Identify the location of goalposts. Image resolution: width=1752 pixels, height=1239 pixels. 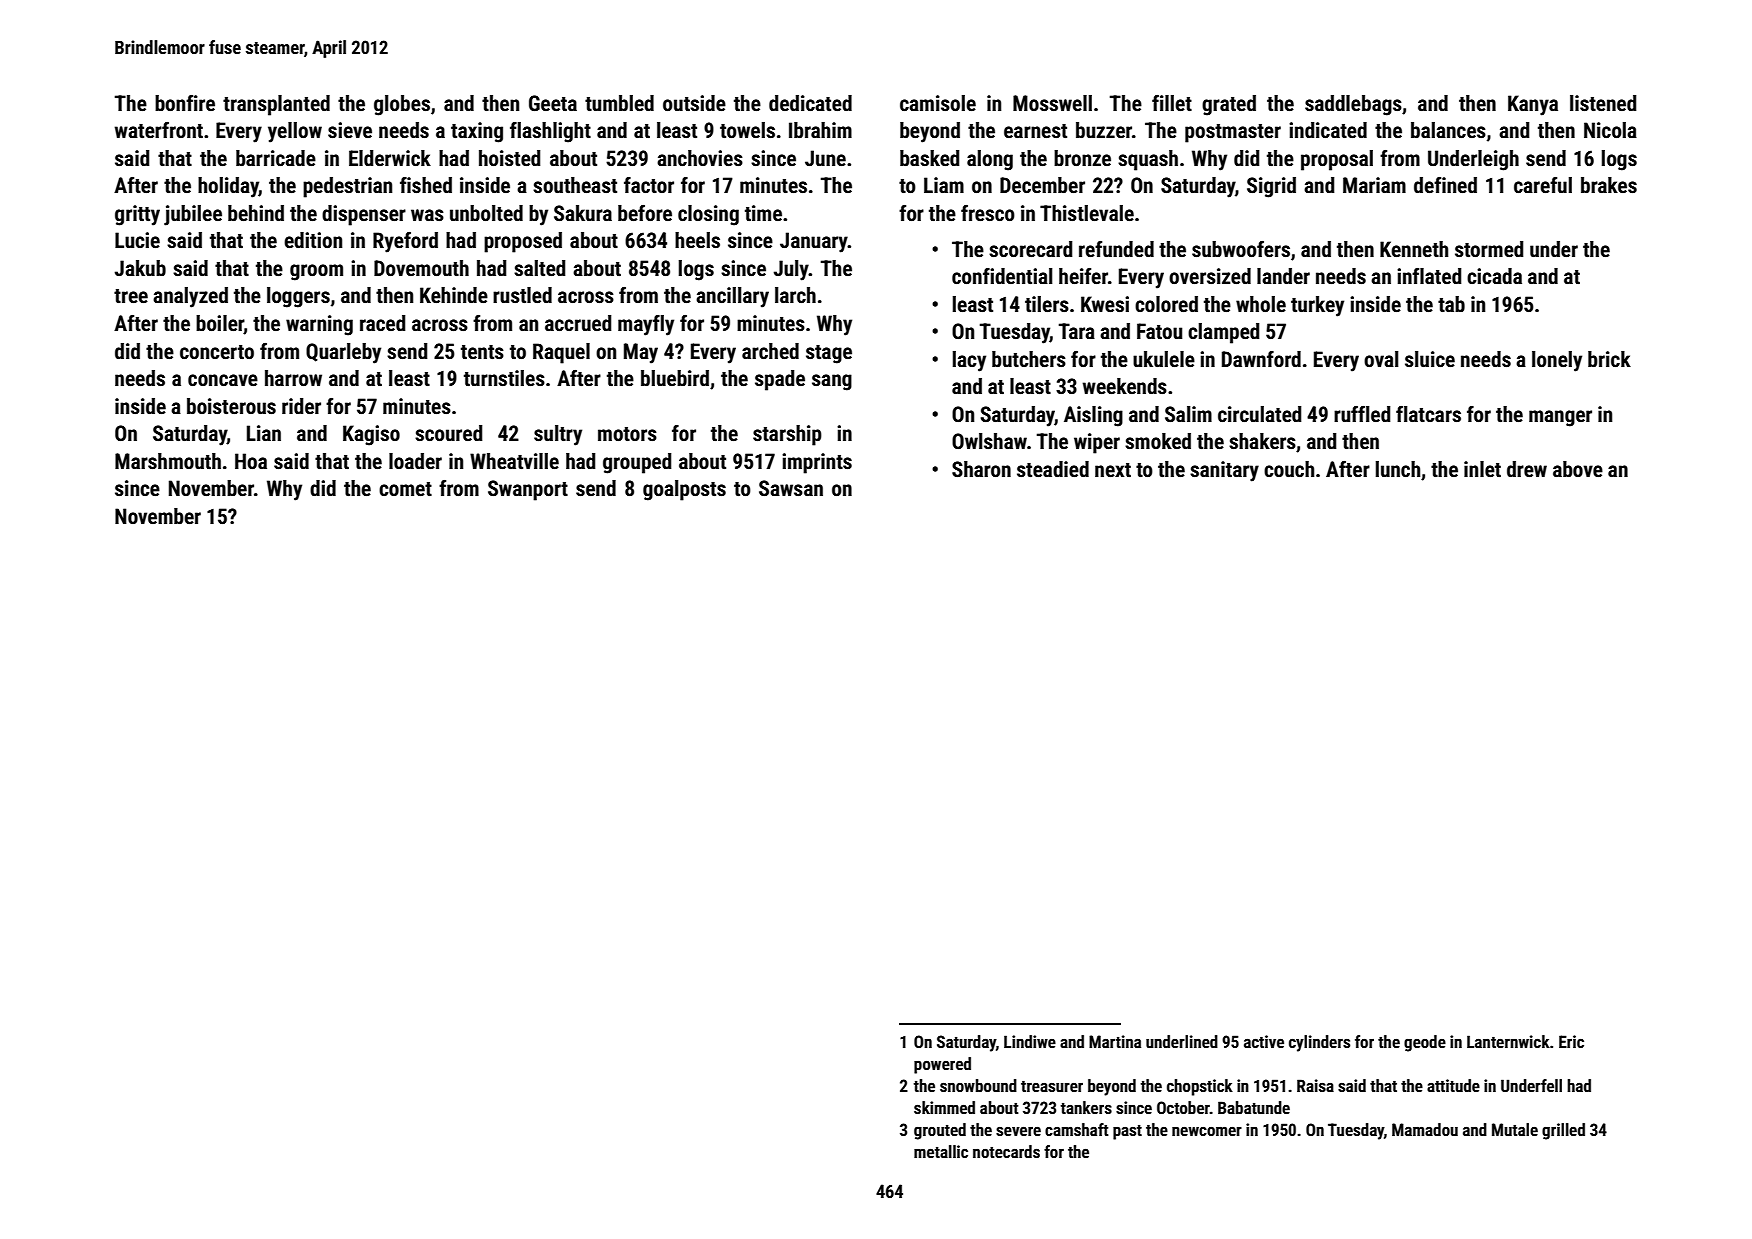
(684, 490).
